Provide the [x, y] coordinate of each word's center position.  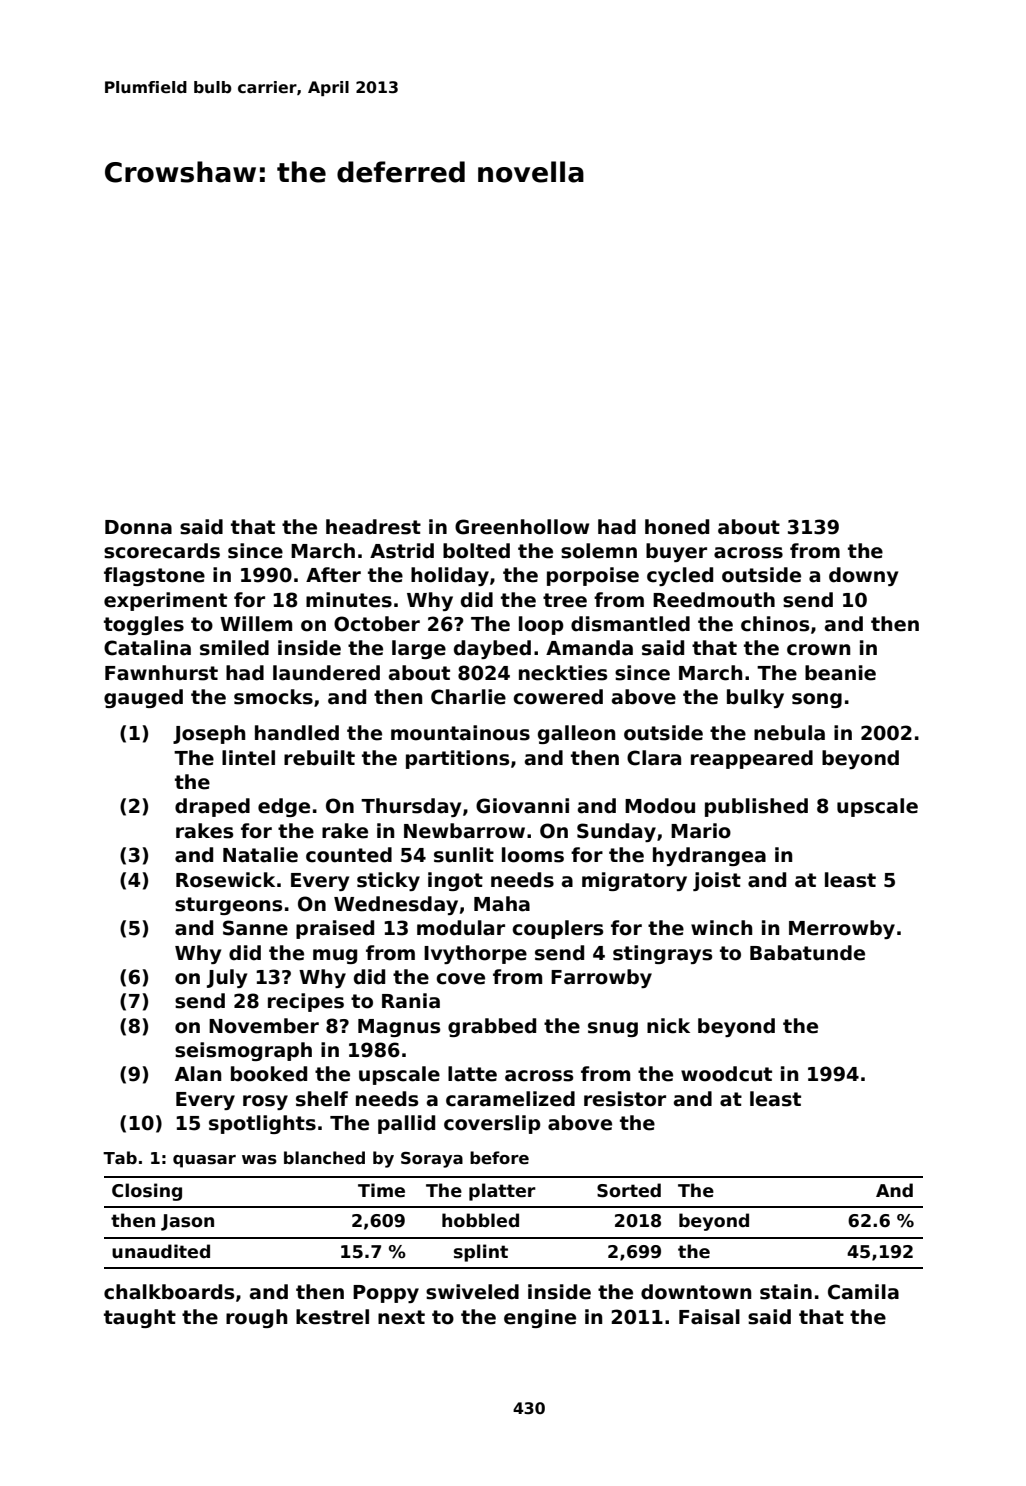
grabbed [492, 1027]
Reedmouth [714, 600]
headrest [373, 527]
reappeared [752, 759]
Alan [198, 1074]
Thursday [411, 807]
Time [381, 1190]
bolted [476, 551]
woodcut [726, 1074]
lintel [248, 758]
